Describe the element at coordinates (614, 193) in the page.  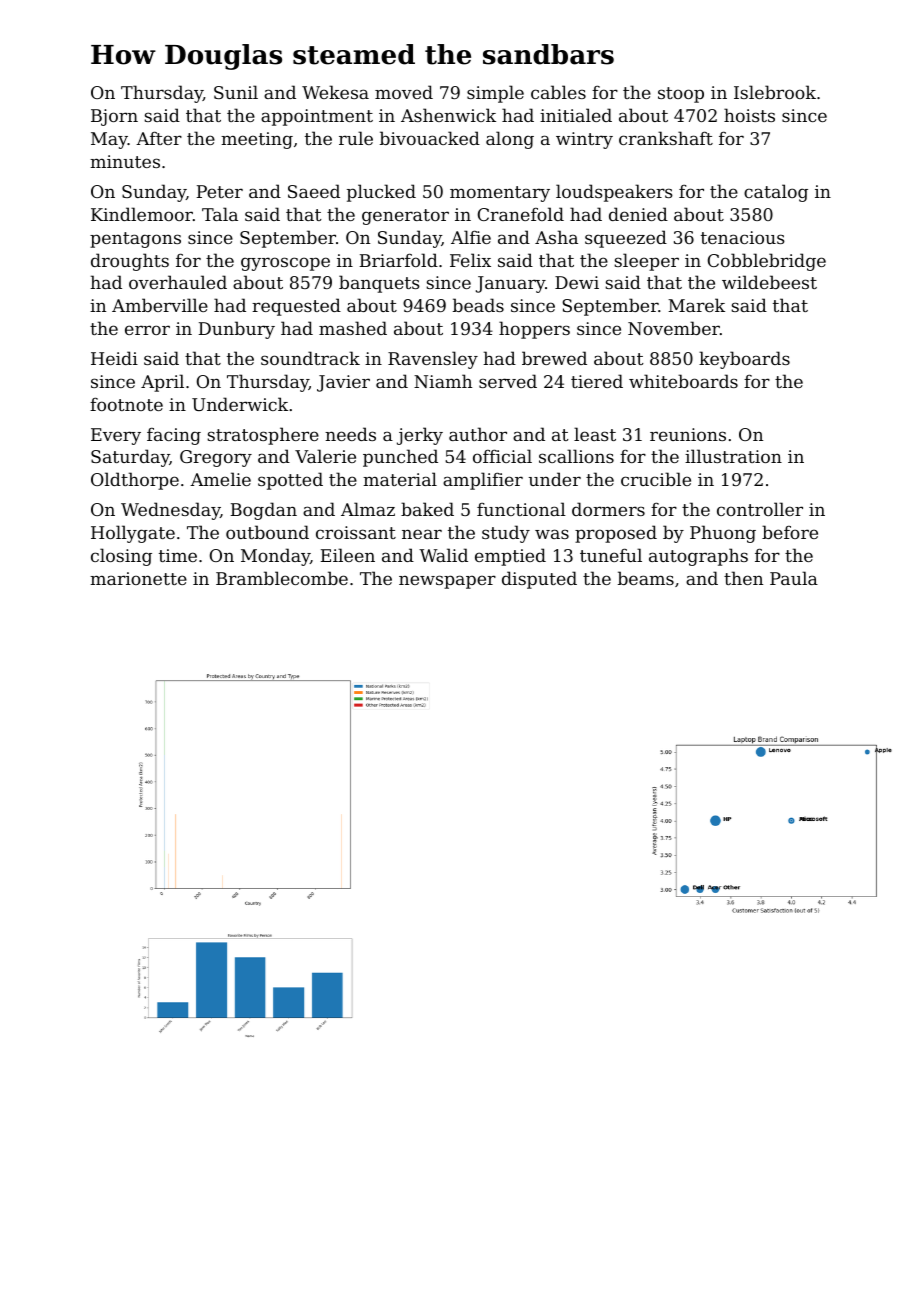
I see `loudspeakers` at that location.
